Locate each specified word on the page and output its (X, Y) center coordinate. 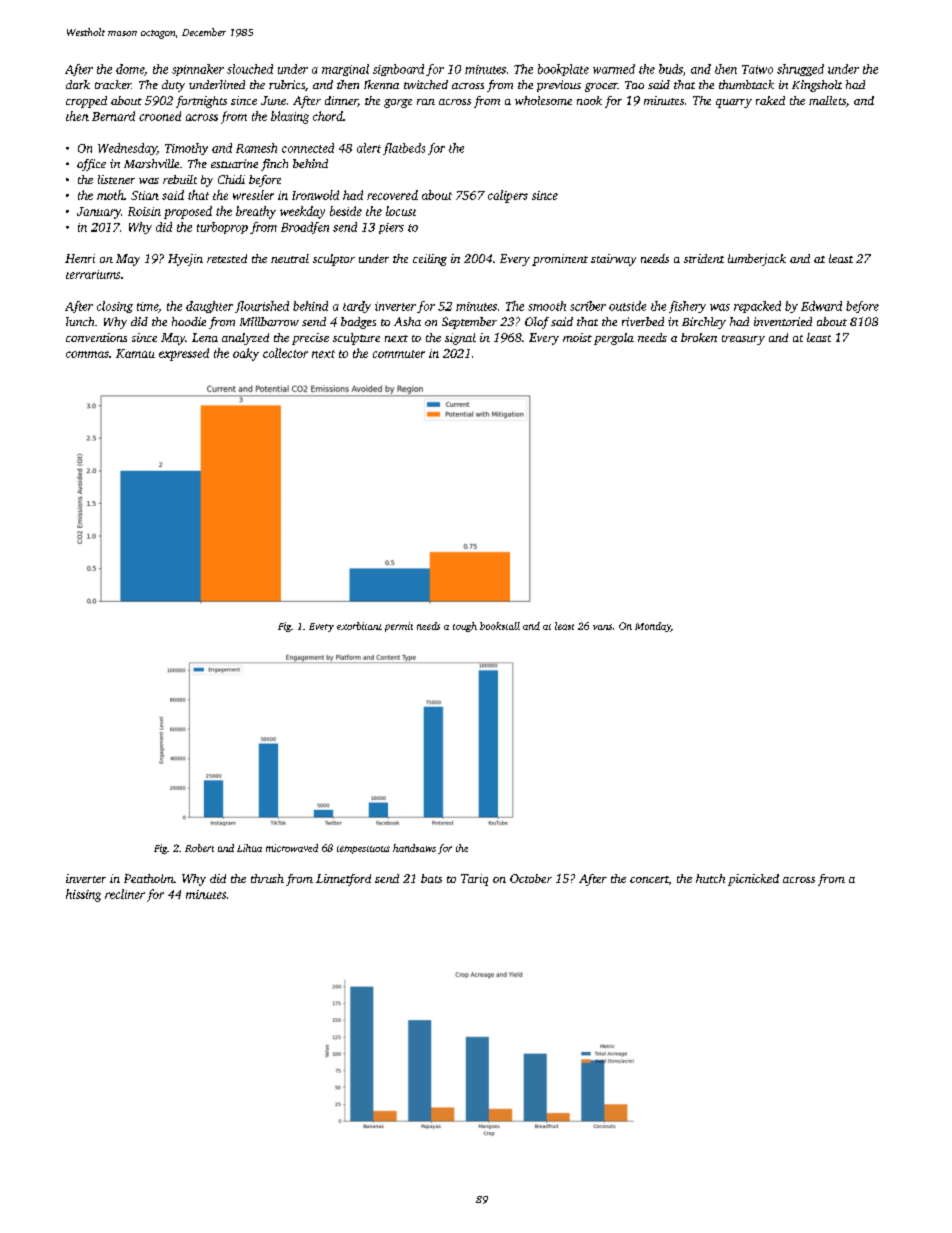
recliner (125, 894)
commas (87, 354)
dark (78, 84)
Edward (821, 306)
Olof (537, 323)
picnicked (753, 880)
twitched (426, 84)
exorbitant (359, 626)
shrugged (800, 70)
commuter (399, 354)
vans (602, 627)
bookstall (500, 626)
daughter (209, 307)
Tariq (474, 880)
